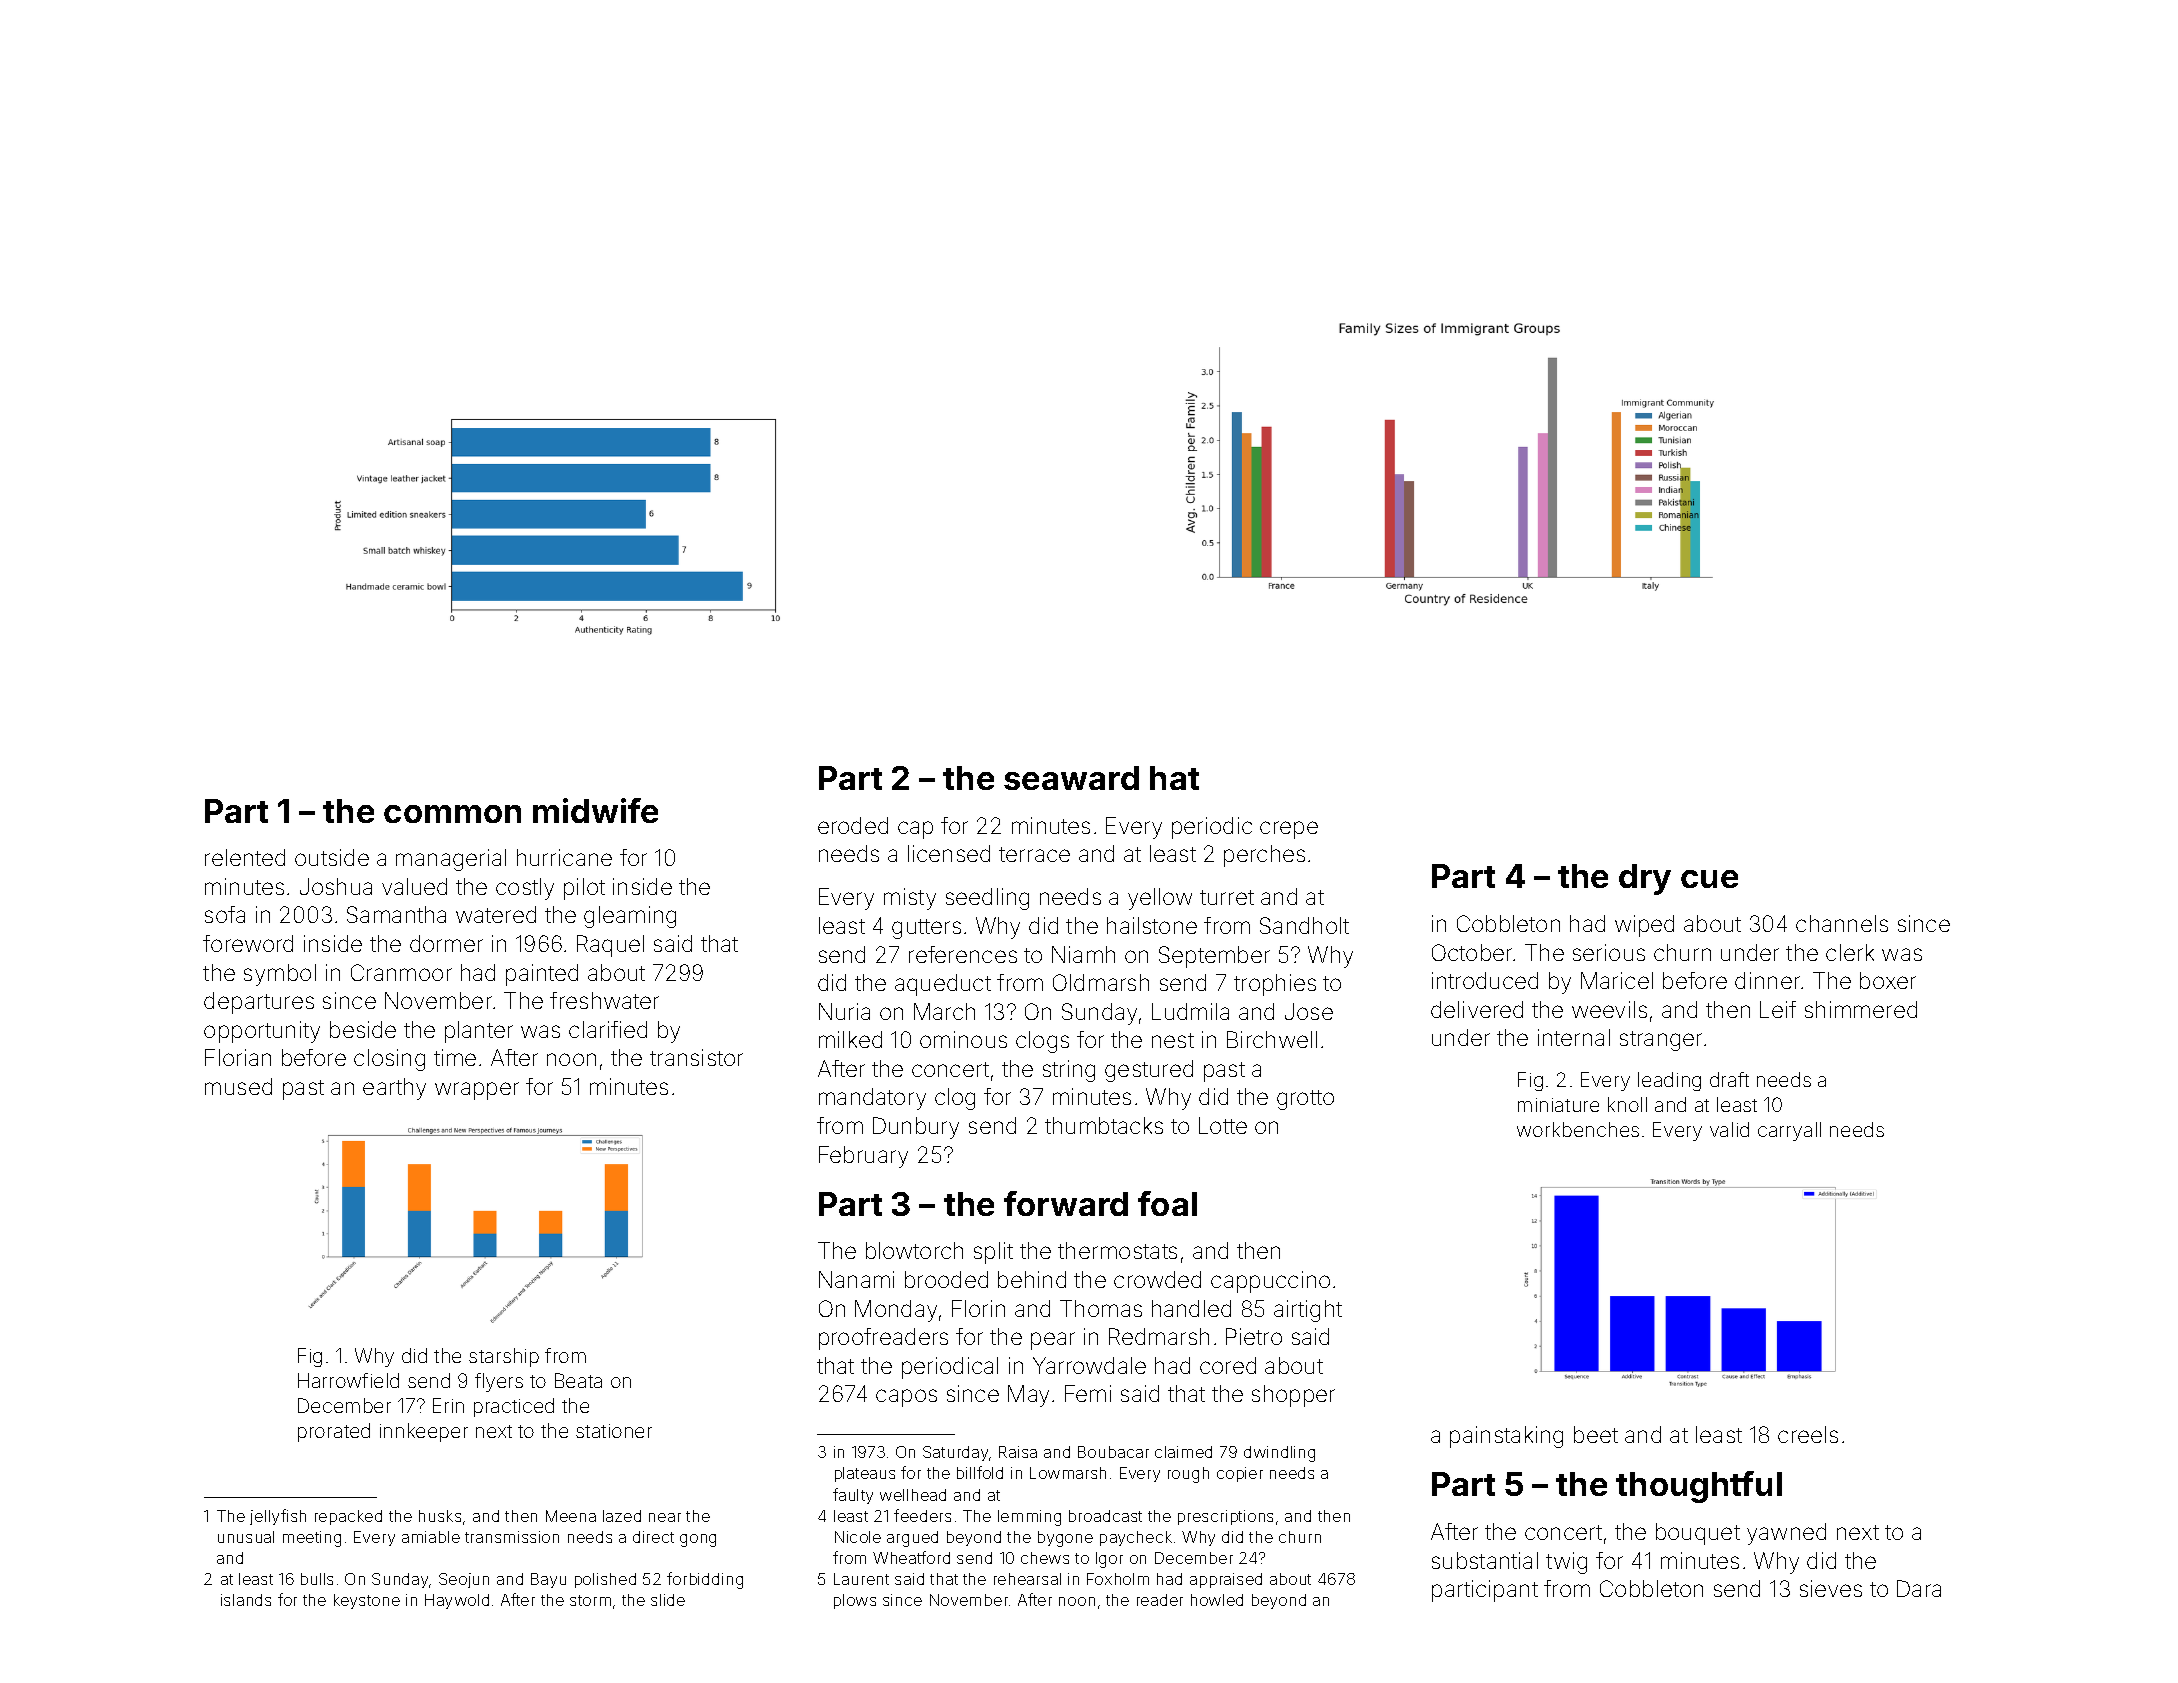 Image resolution: width=2178 pixels, height=1683 pixels. I want to click on dormer, so click(446, 943).
